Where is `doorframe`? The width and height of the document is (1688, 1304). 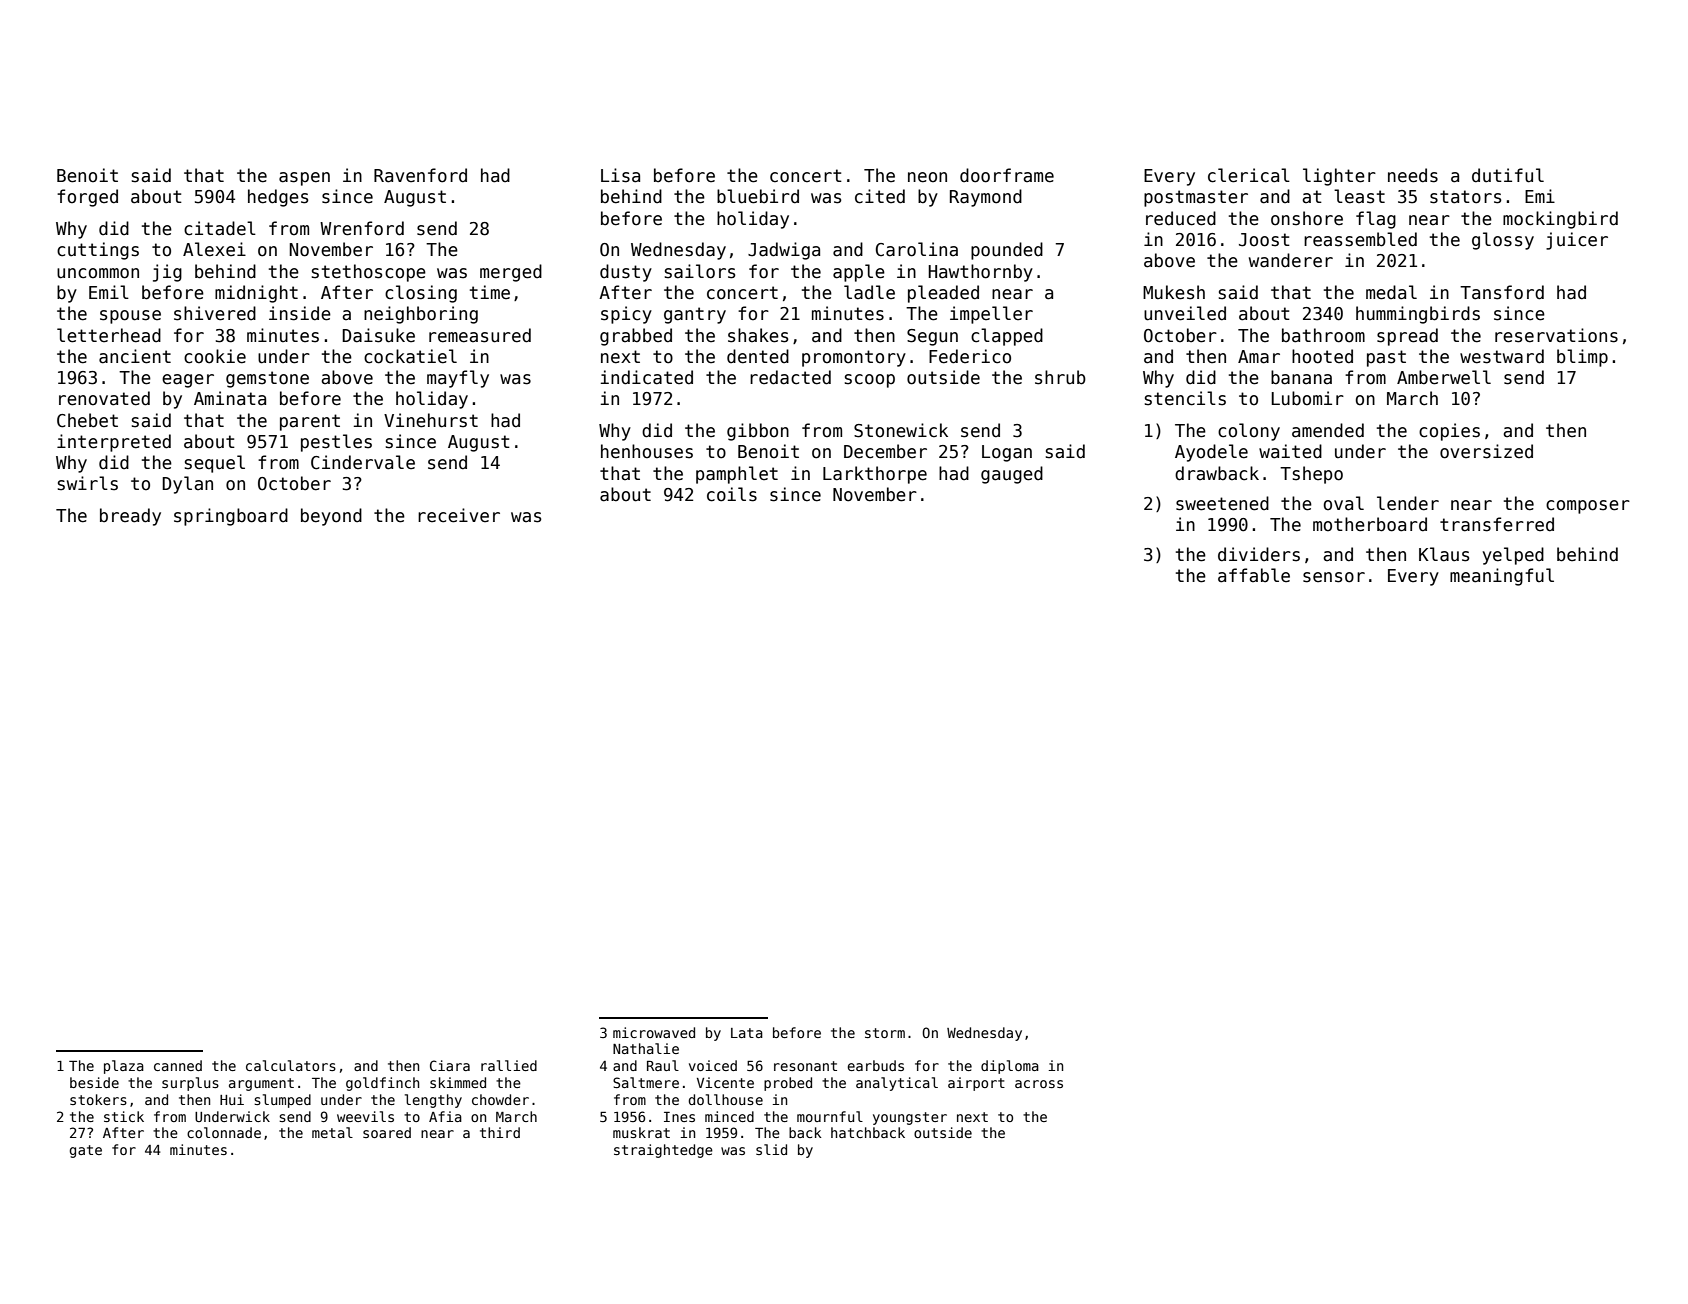 doorframe is located at coordinates (1007, 175).
